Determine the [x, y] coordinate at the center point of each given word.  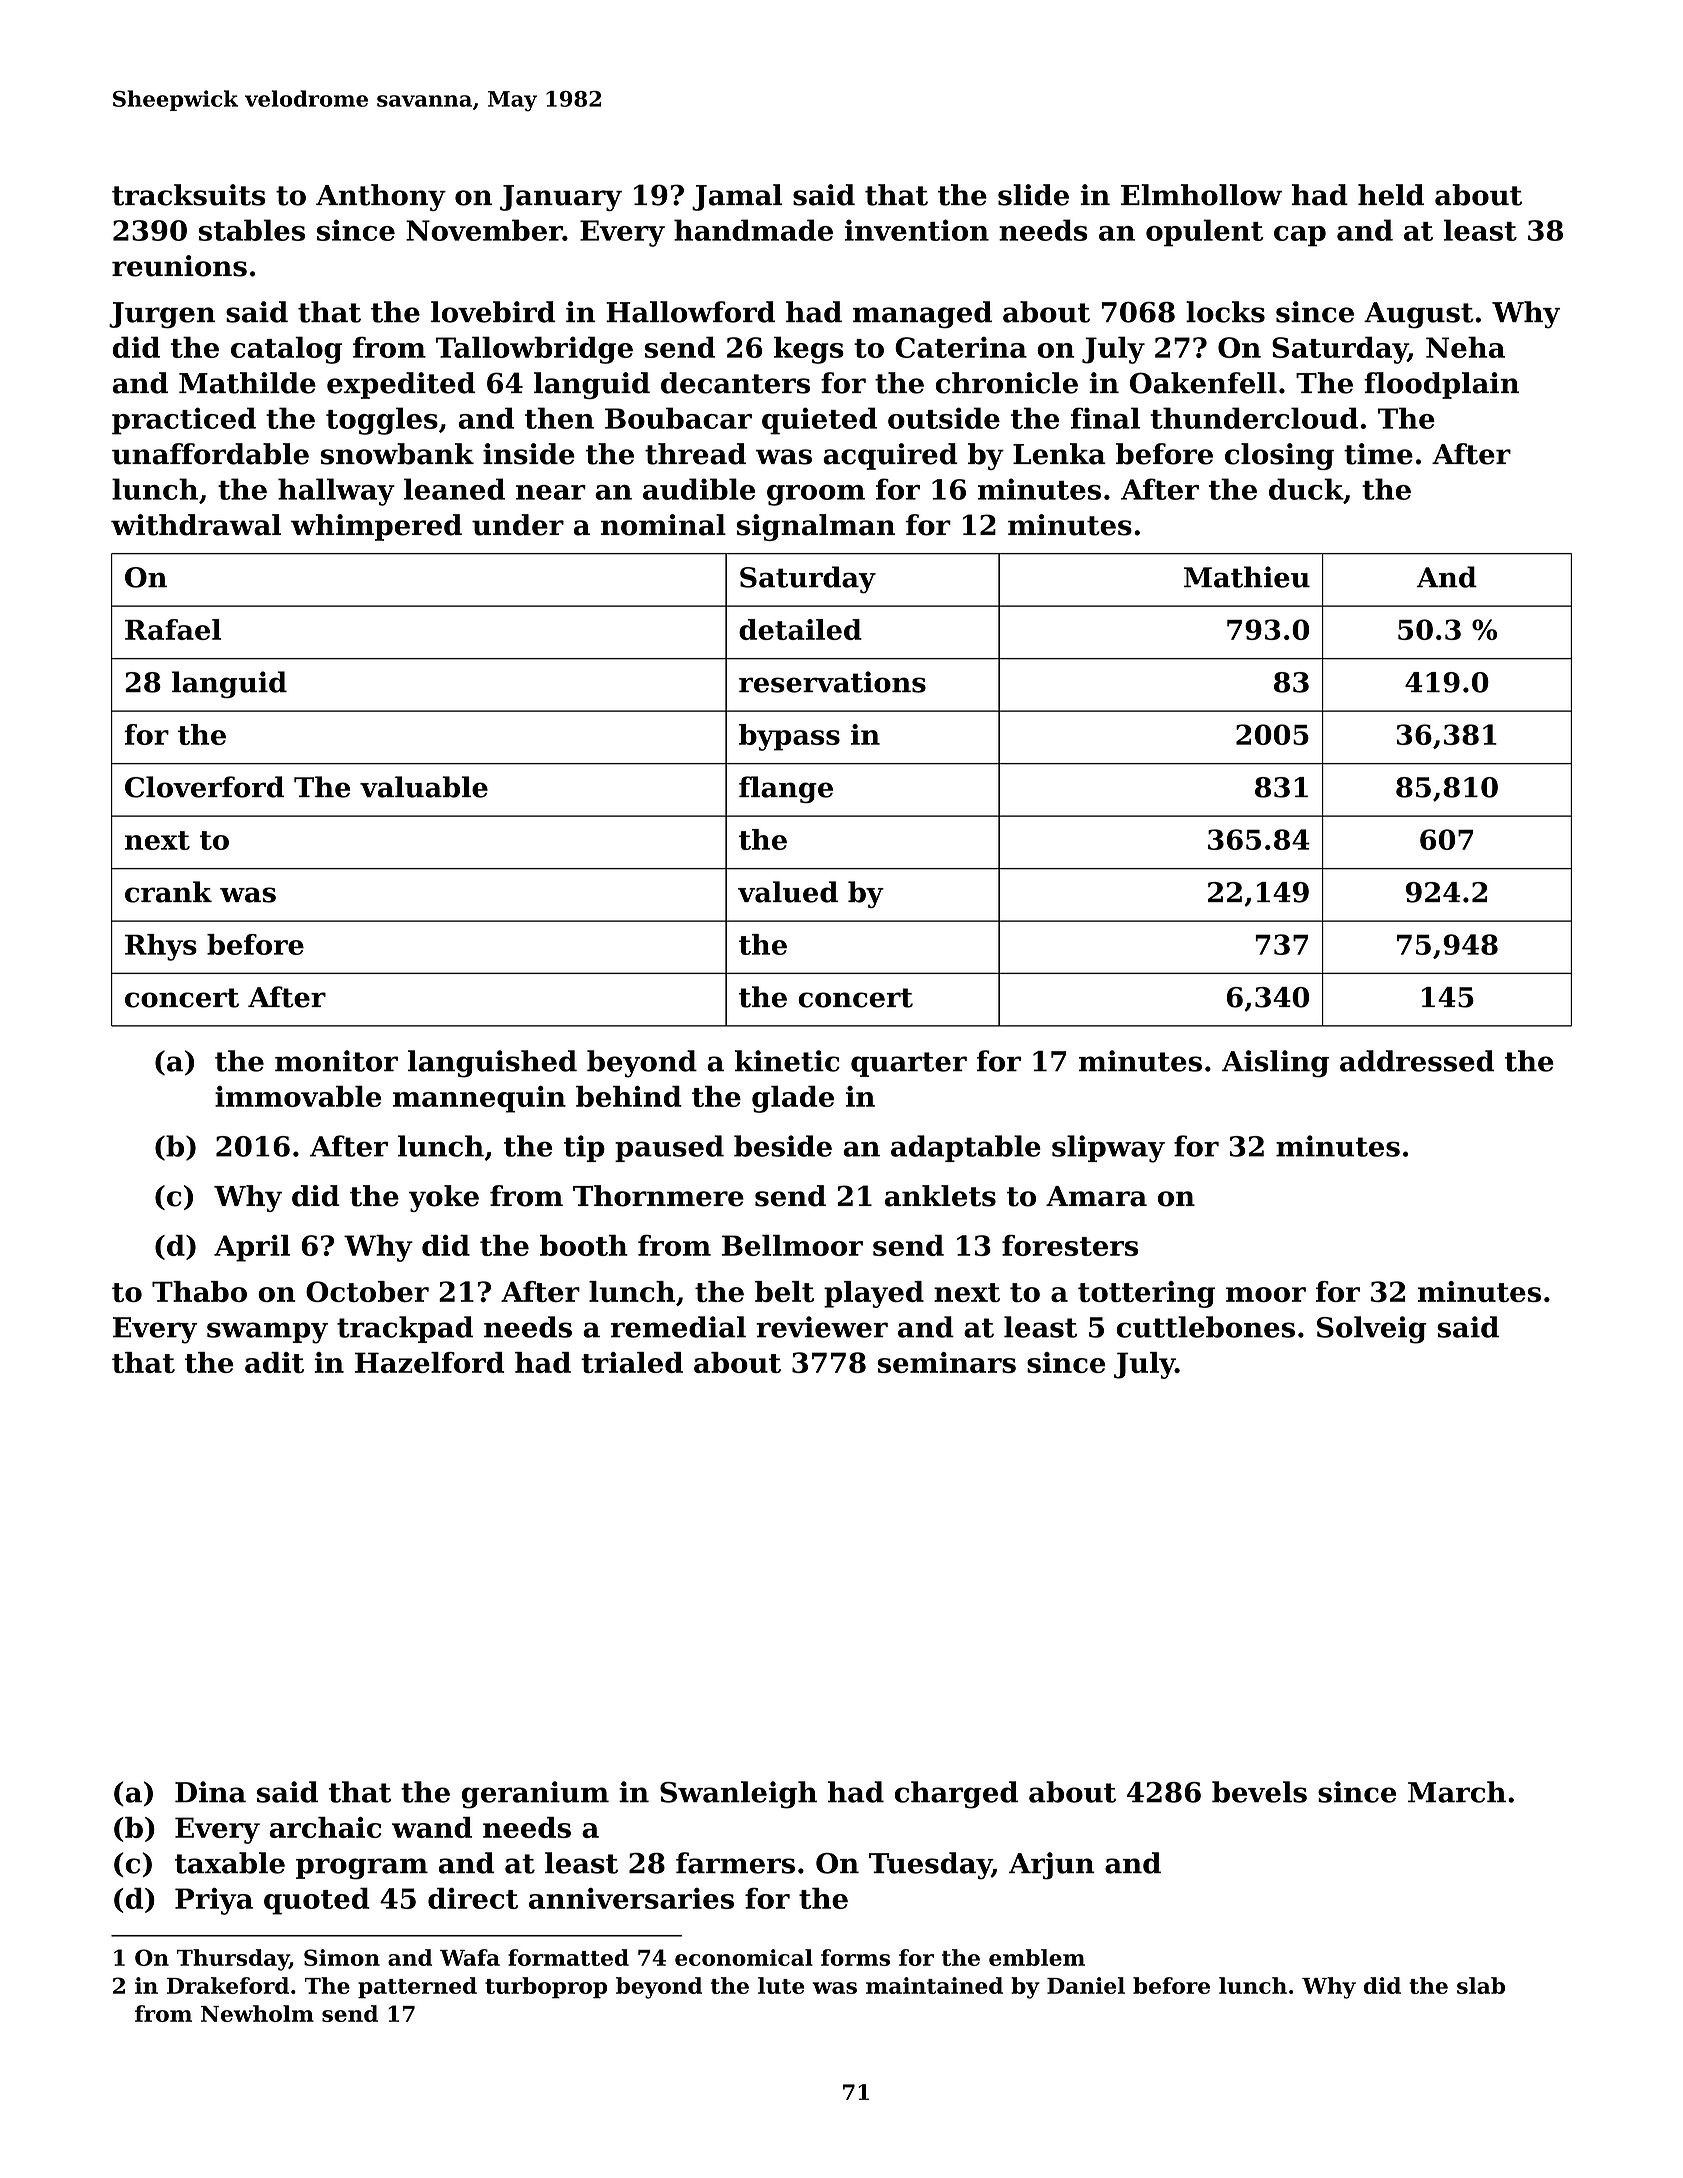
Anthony [381, 197]
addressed [1417, 1061]
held [1391, 195]
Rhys [161, 947]
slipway [1108, 1149]
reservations [832, 682]
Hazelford [429, 1362]
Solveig [1372, 1330]
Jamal [737, 197]
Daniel [1086, 1985]
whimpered [376, 527]
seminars [947, 1362]
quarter [909, 1064]
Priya [214, 1901]
